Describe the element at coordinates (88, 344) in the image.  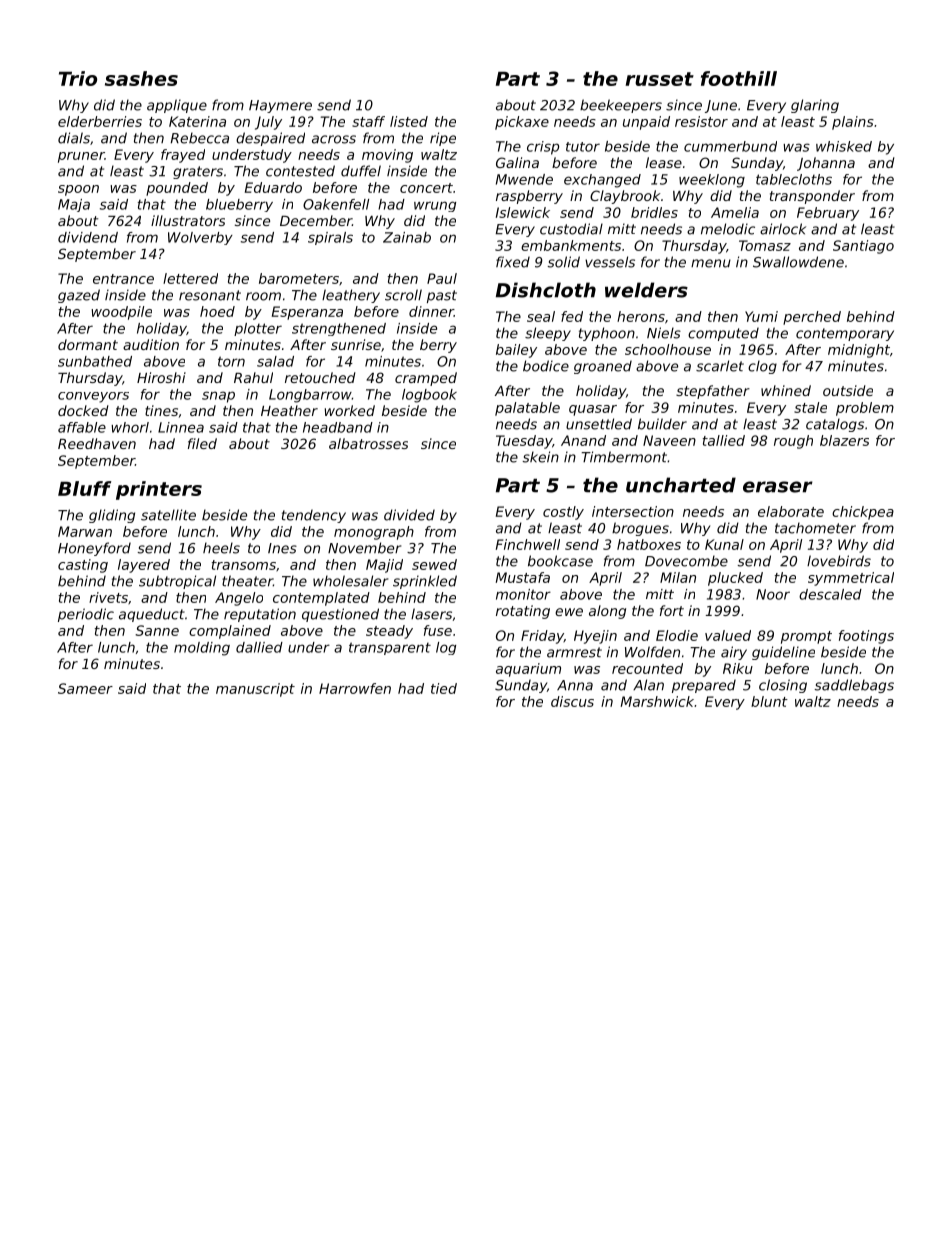
I see `dormant` at that location.
